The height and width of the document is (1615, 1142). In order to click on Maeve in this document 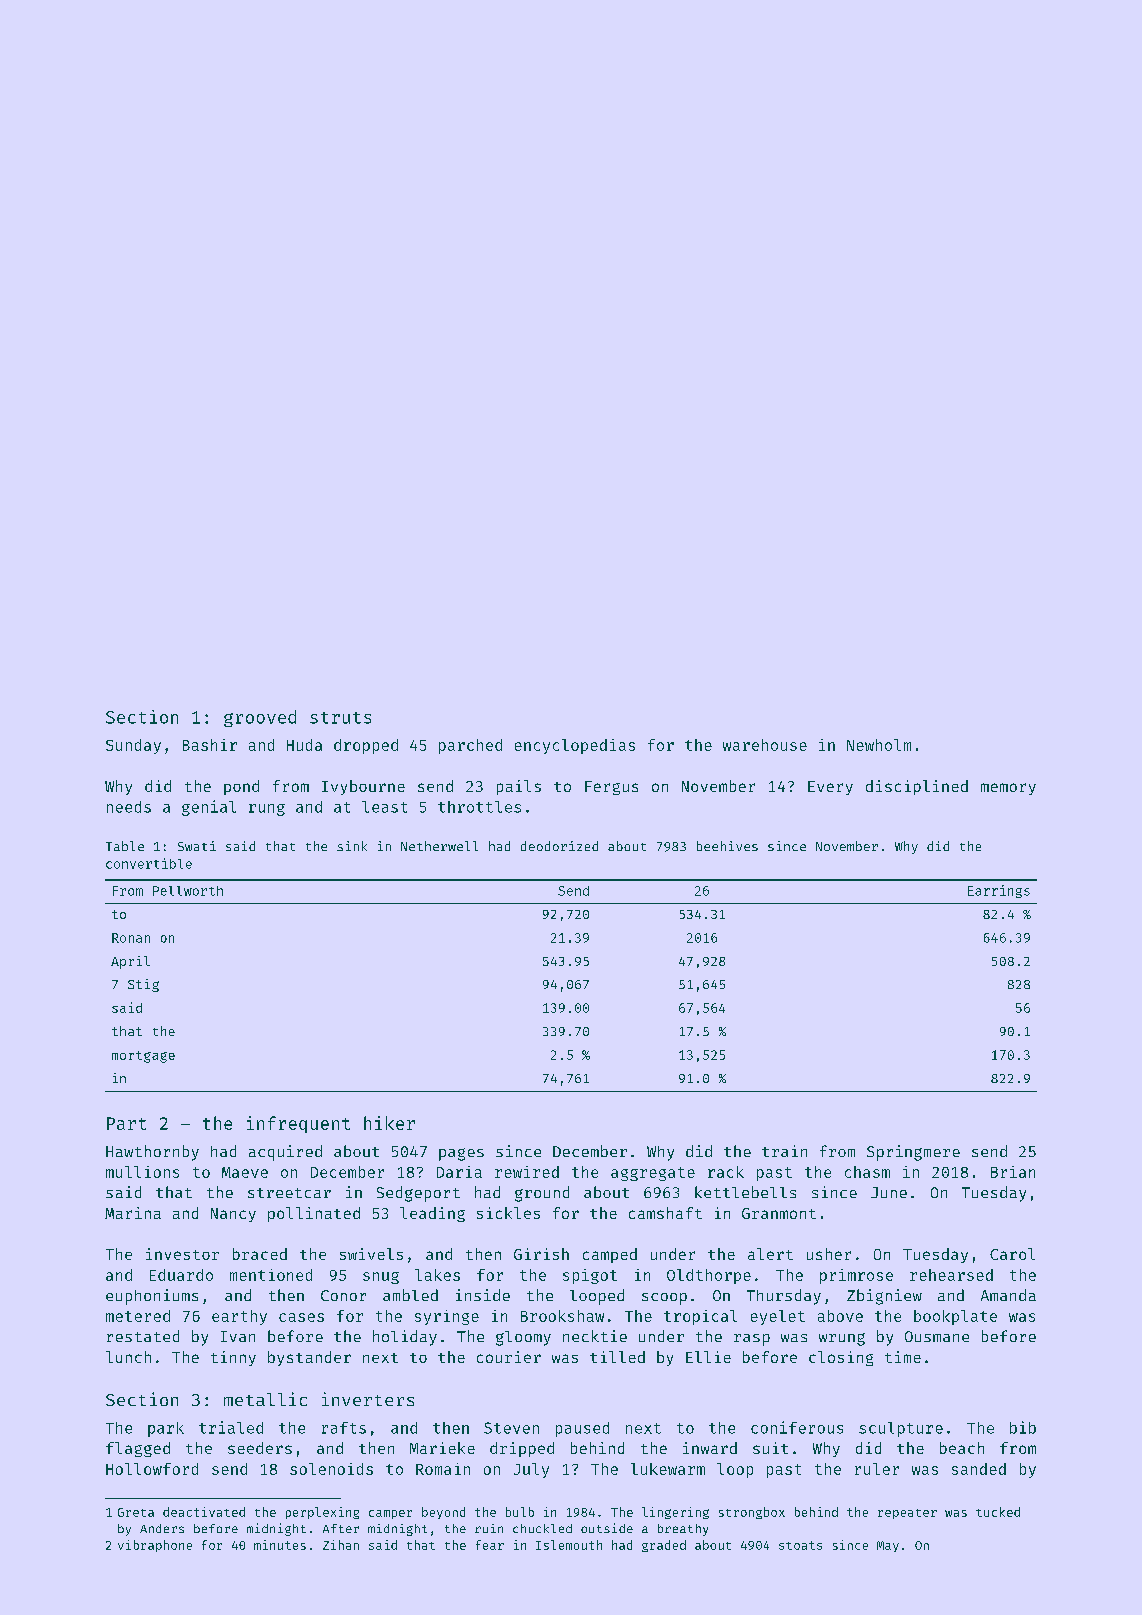, I will do `click(245, 1172)`.
